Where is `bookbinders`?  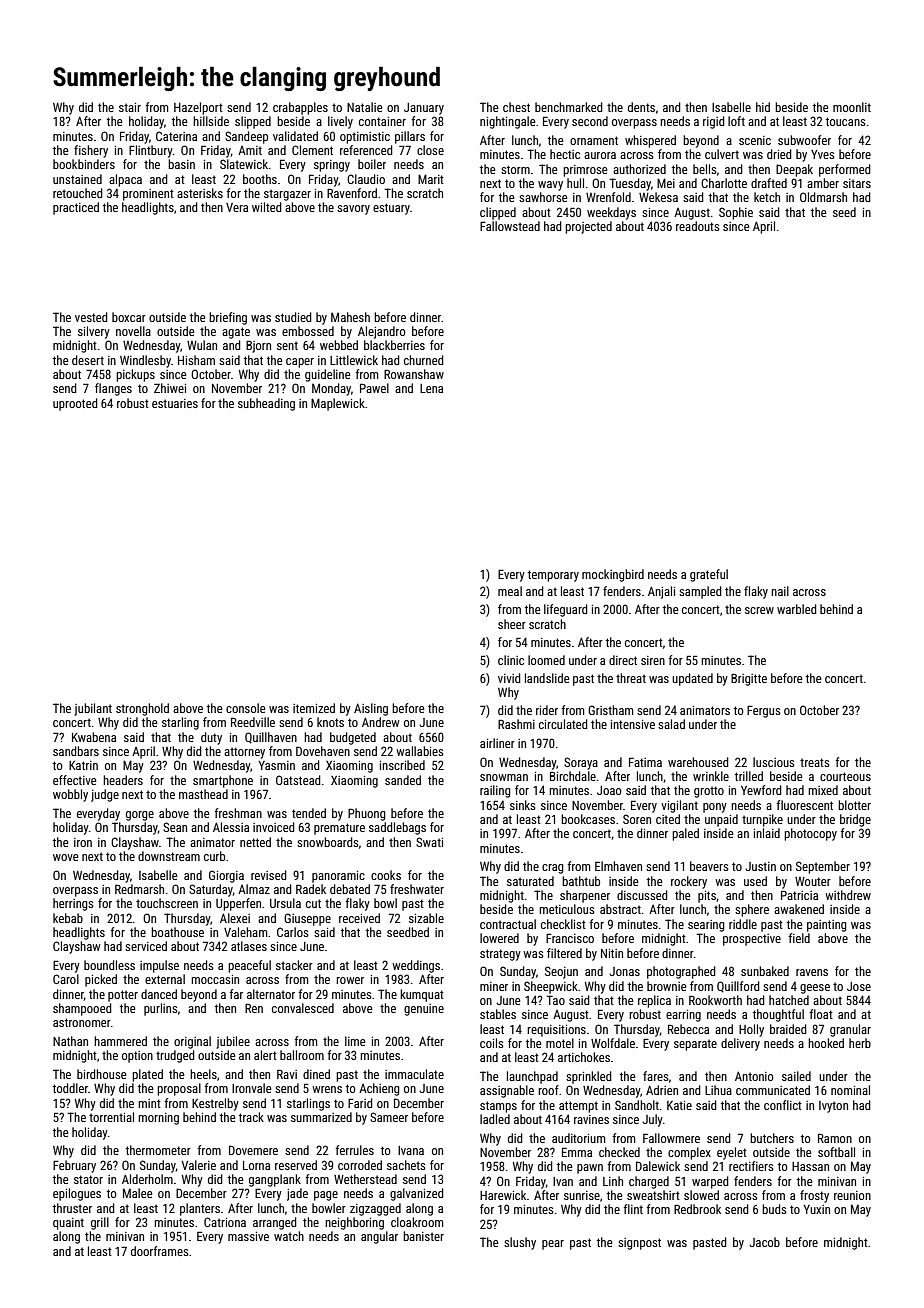 bookbinders is located at coordinates (84, 164).
